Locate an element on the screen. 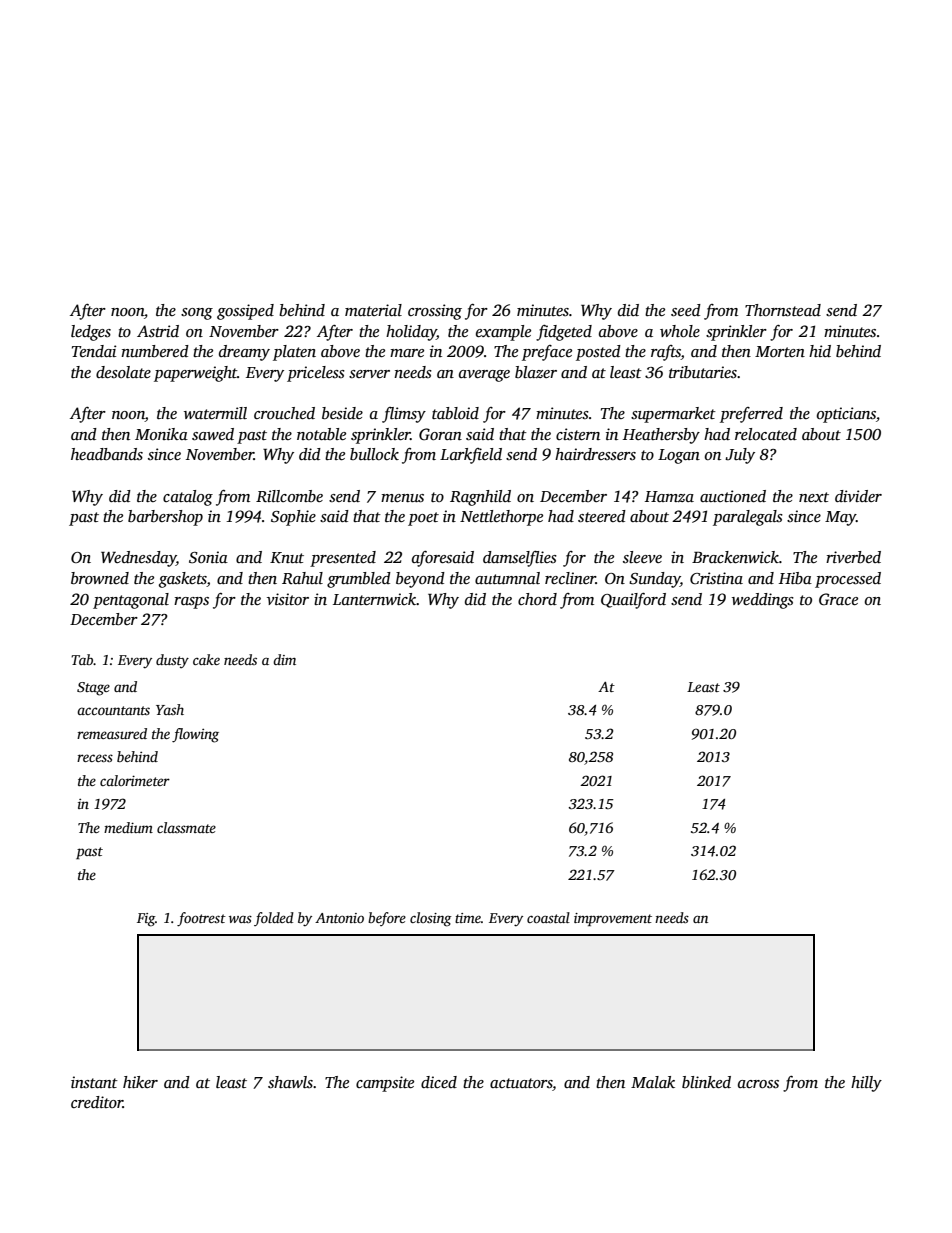 The image size is (952, 1233). song is located at coordinates (197, 314).
